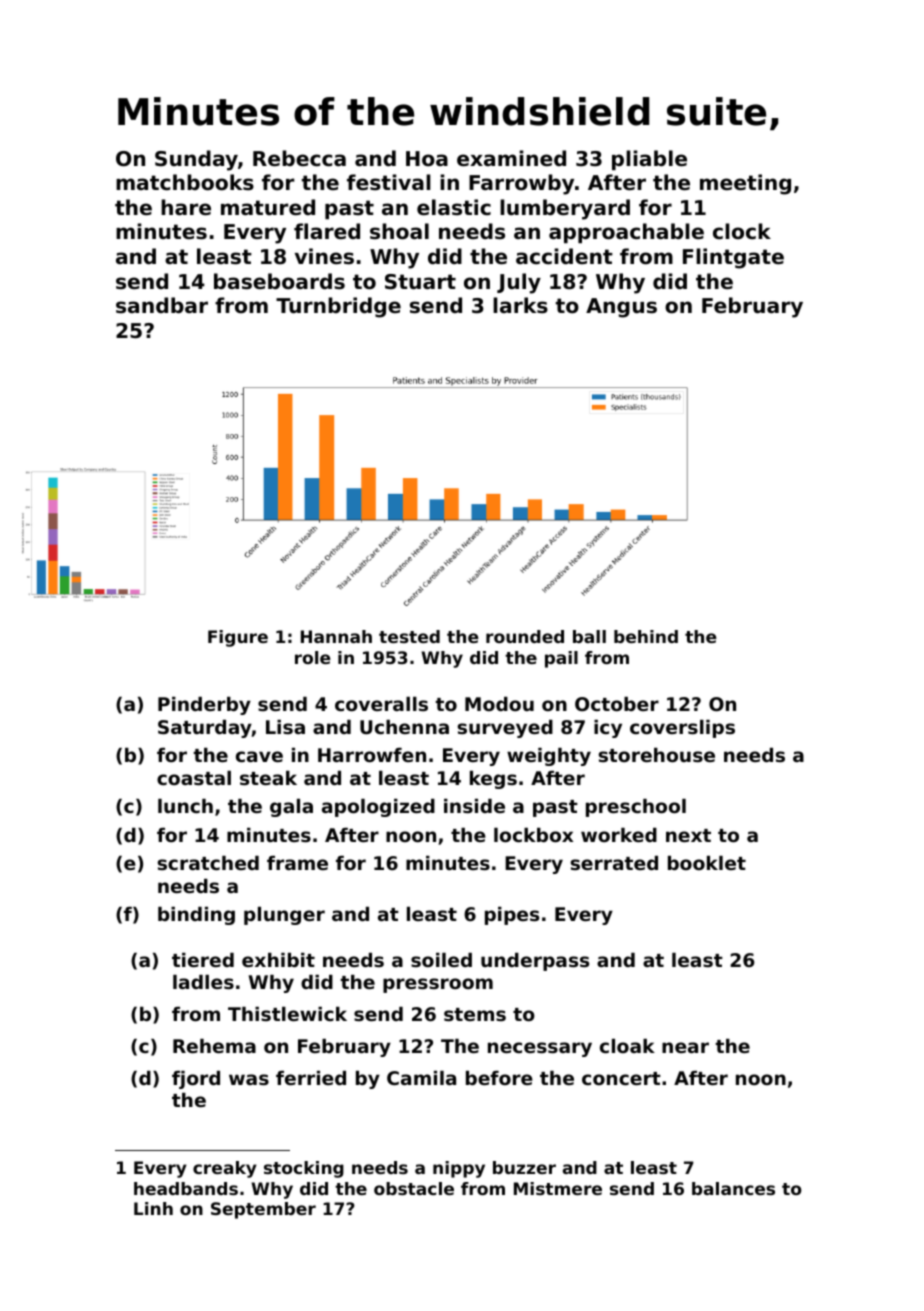  Describe the element at coordinates (421, 1078) in the image. I see `Camila` at that location.
